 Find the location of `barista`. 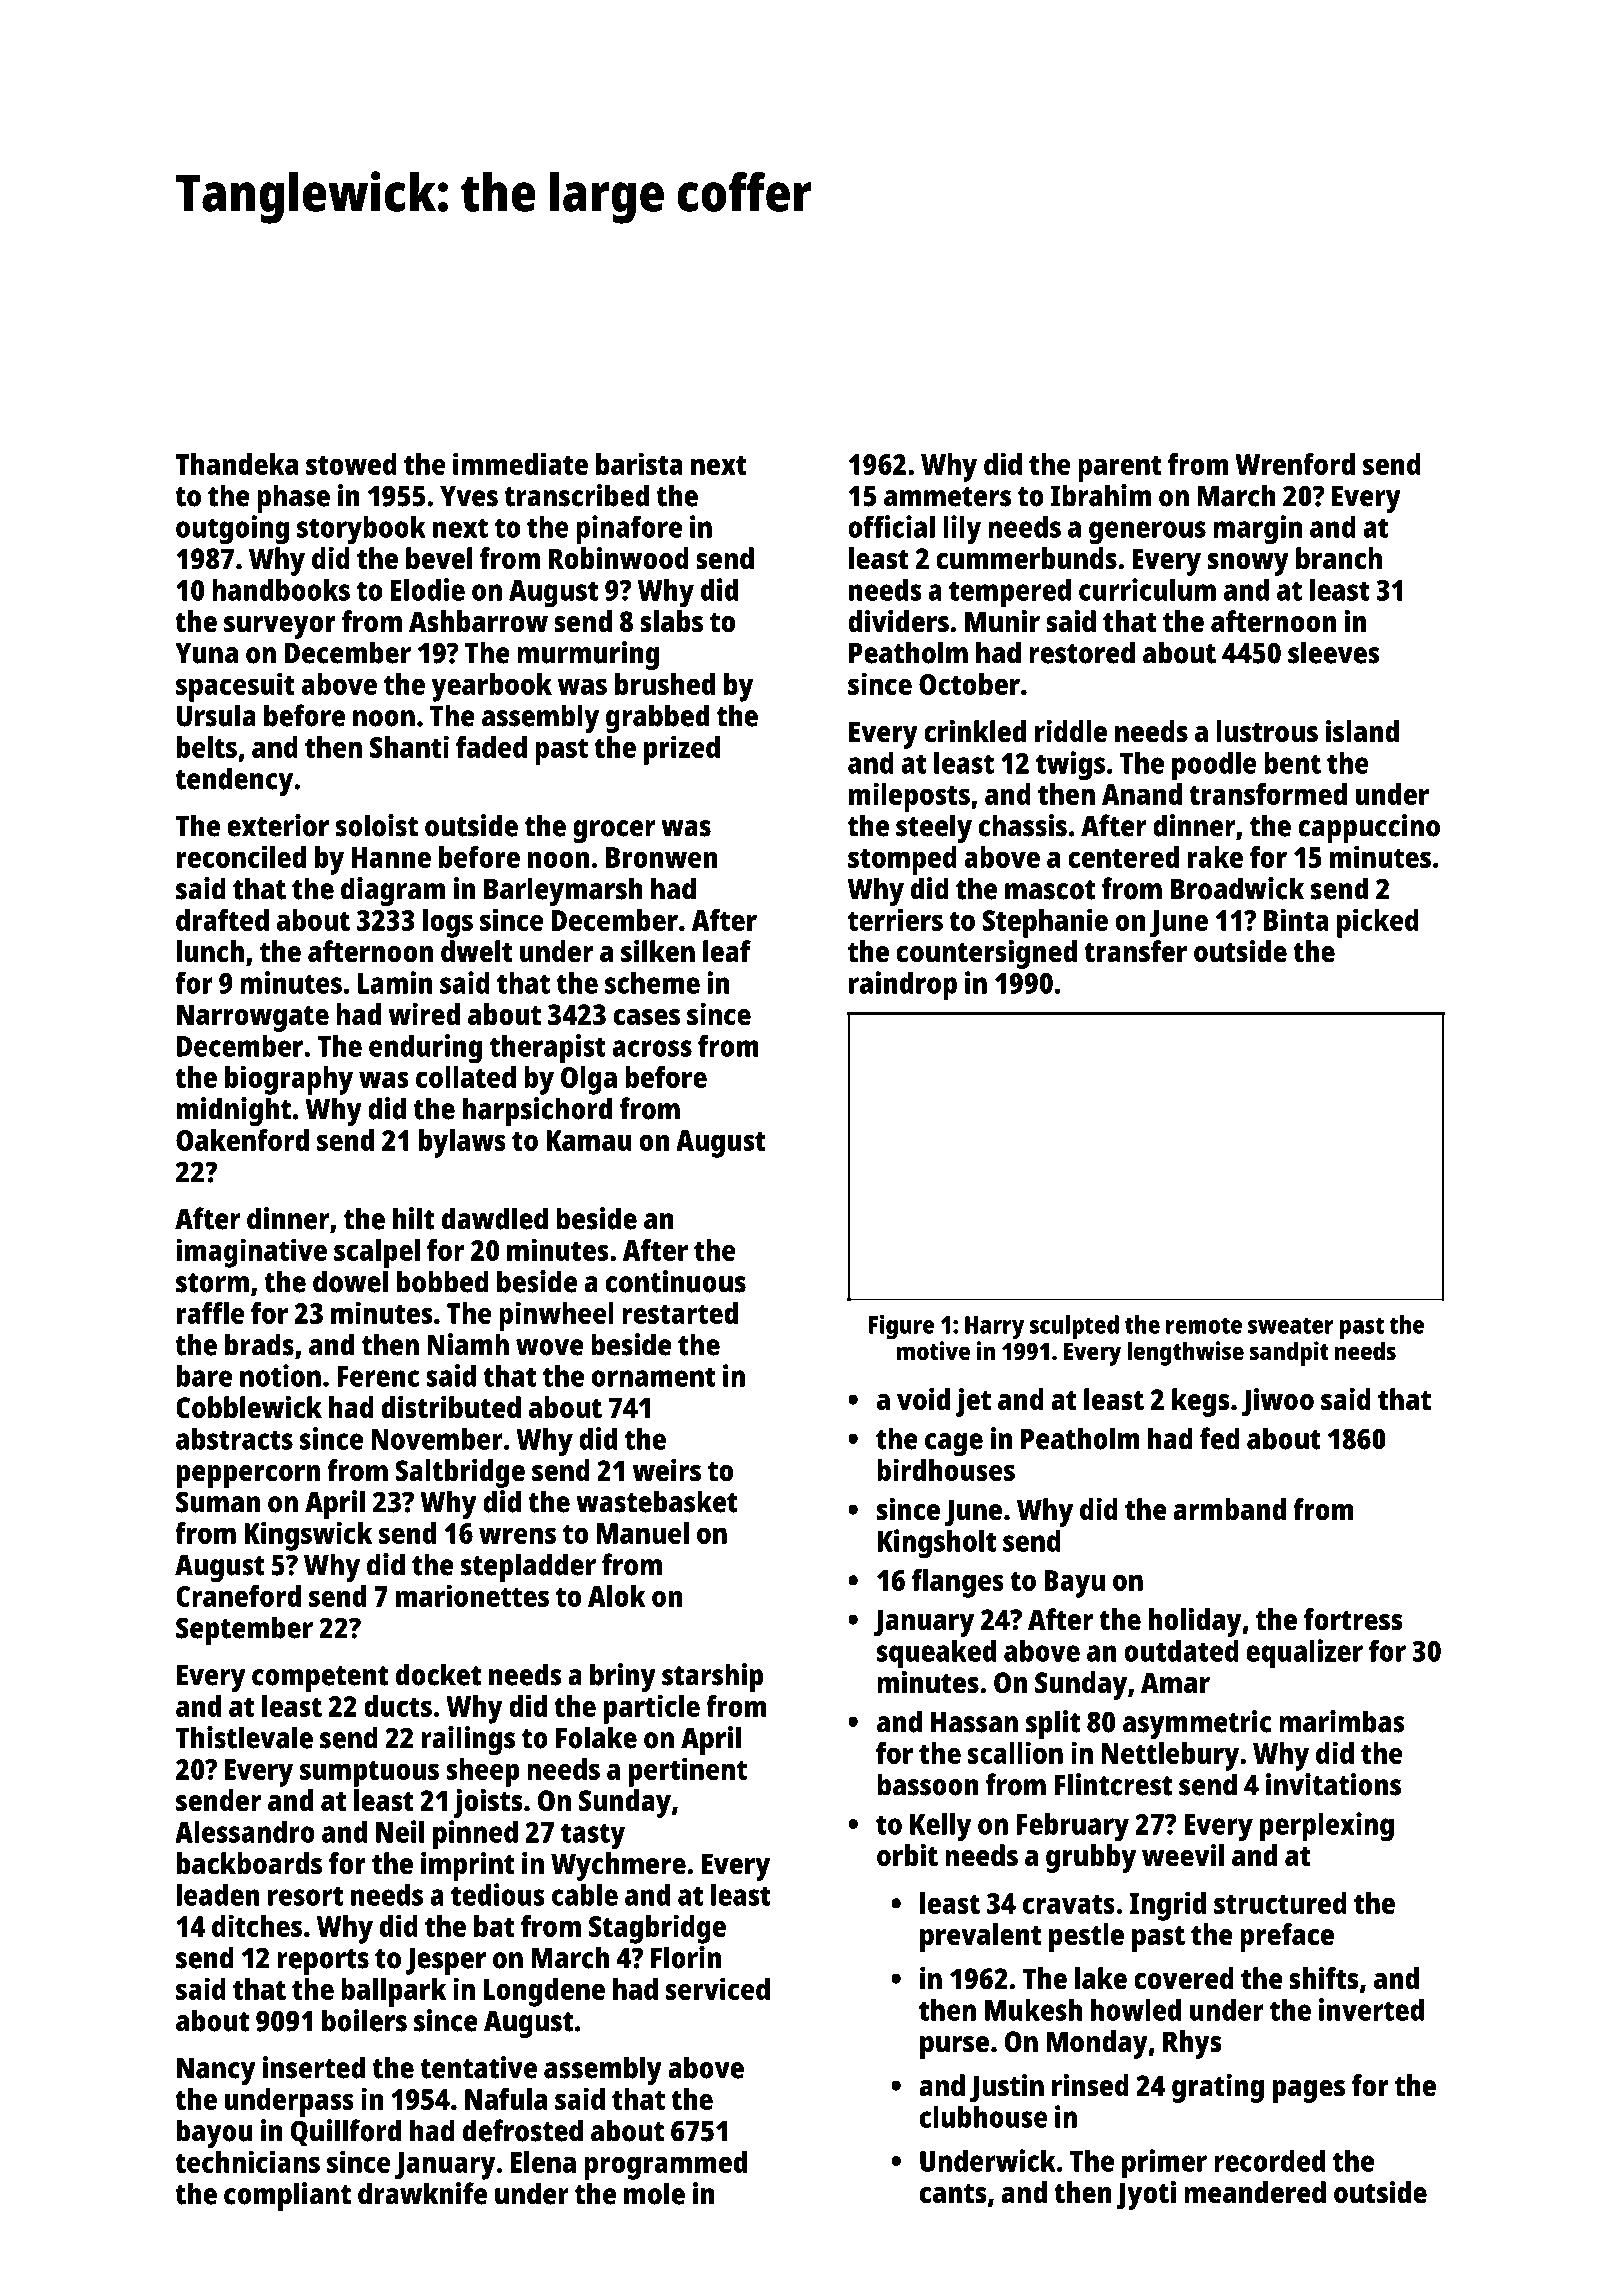

barista is located at coordinates (639, 463).
